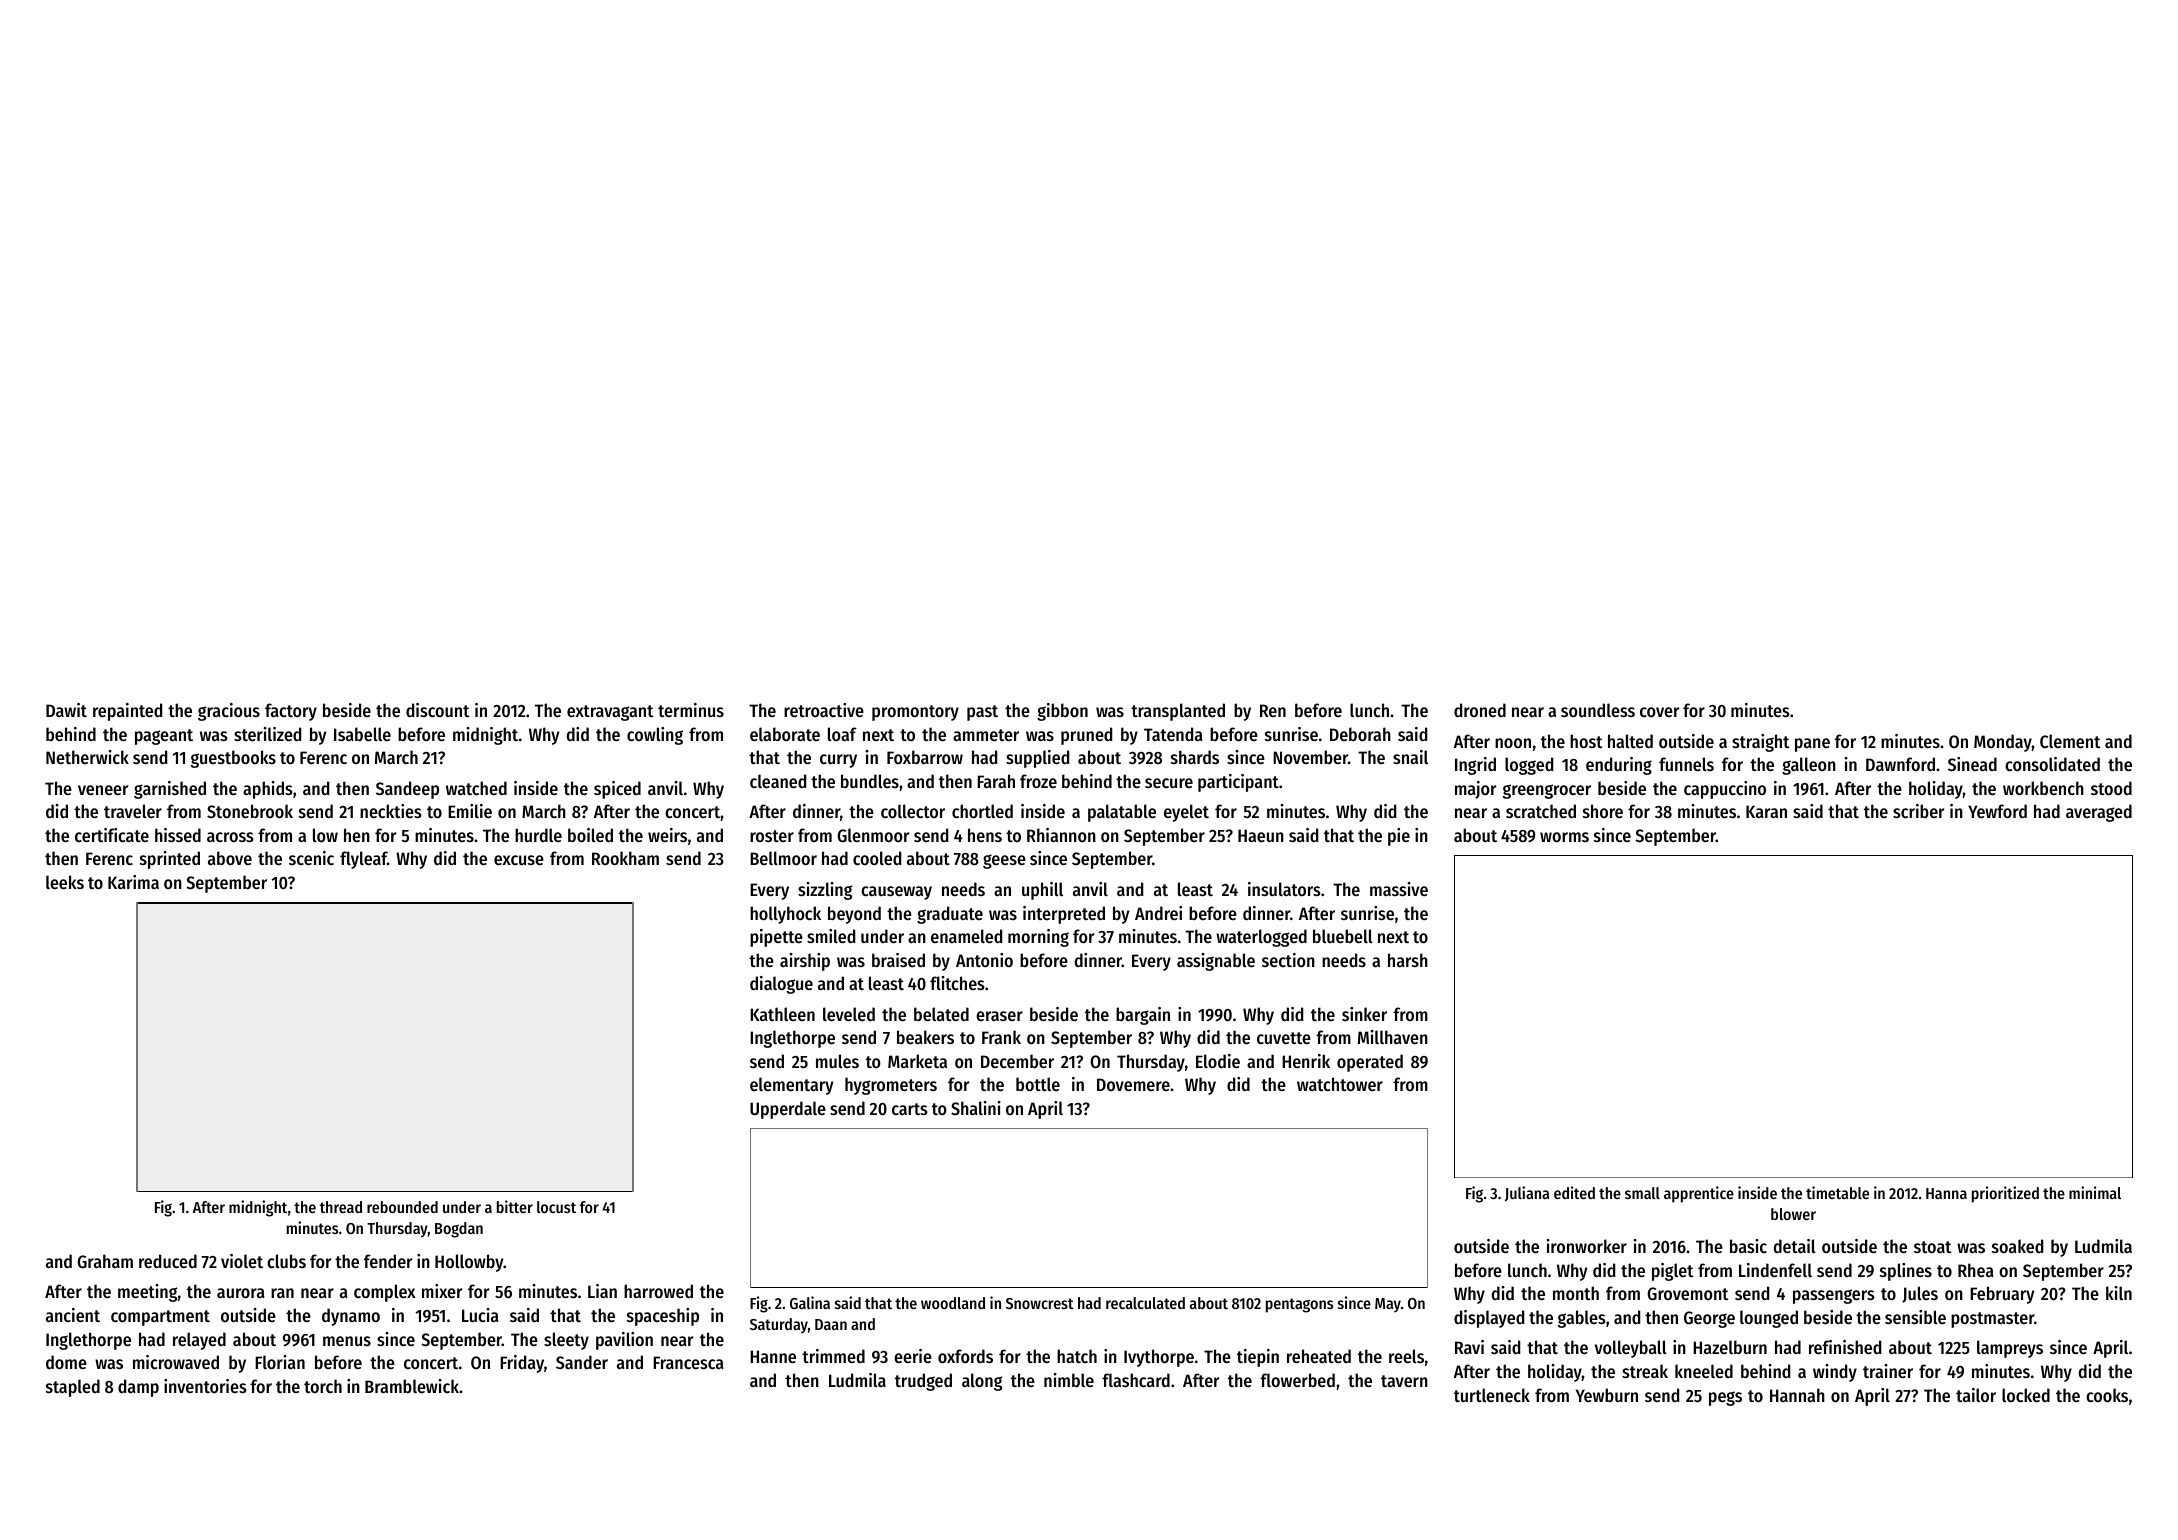  Describe the element at coordinates (1920, 1294) in the image. I see `Jules` at that location.
